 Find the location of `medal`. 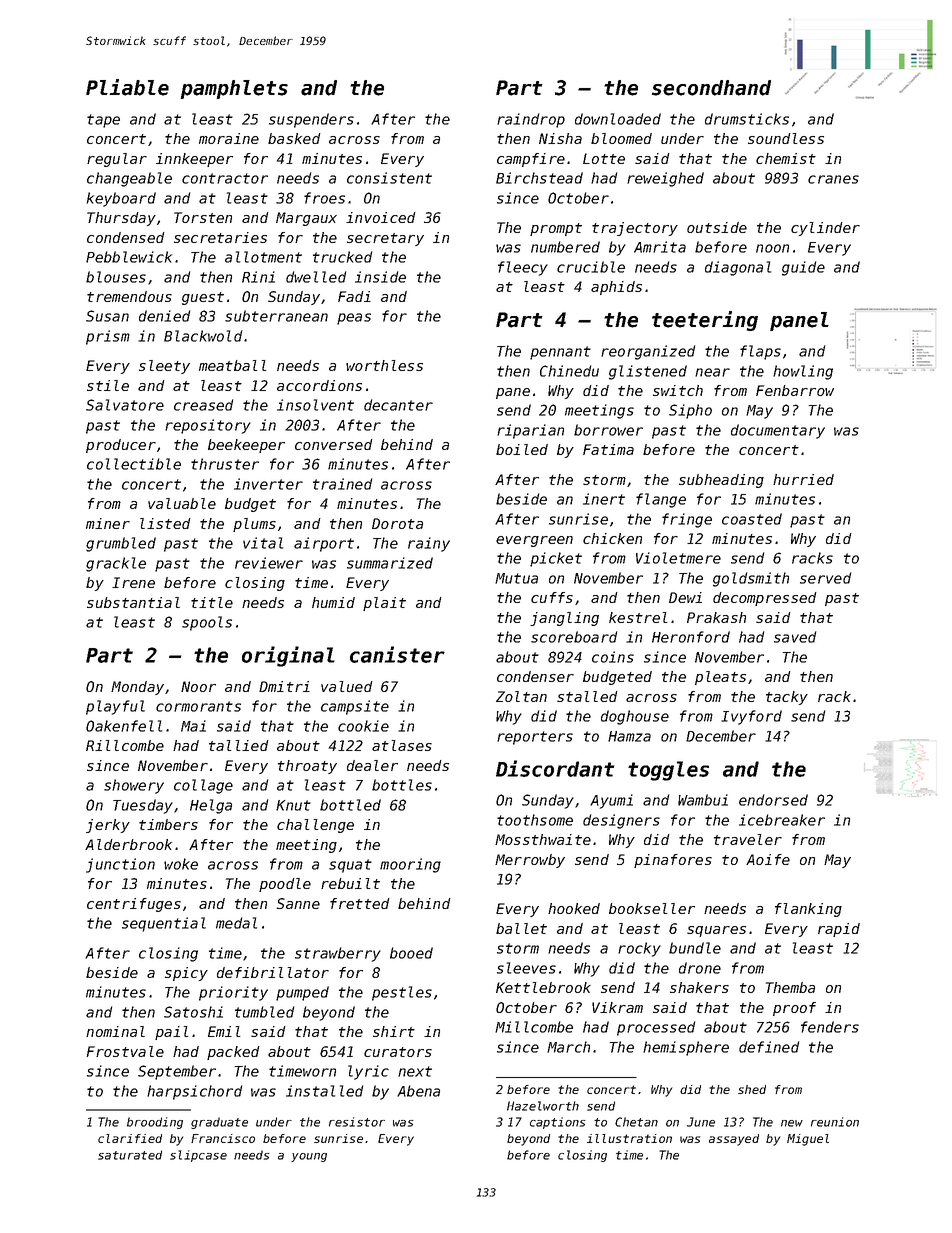

medal is located at coordinates (236, 923).
